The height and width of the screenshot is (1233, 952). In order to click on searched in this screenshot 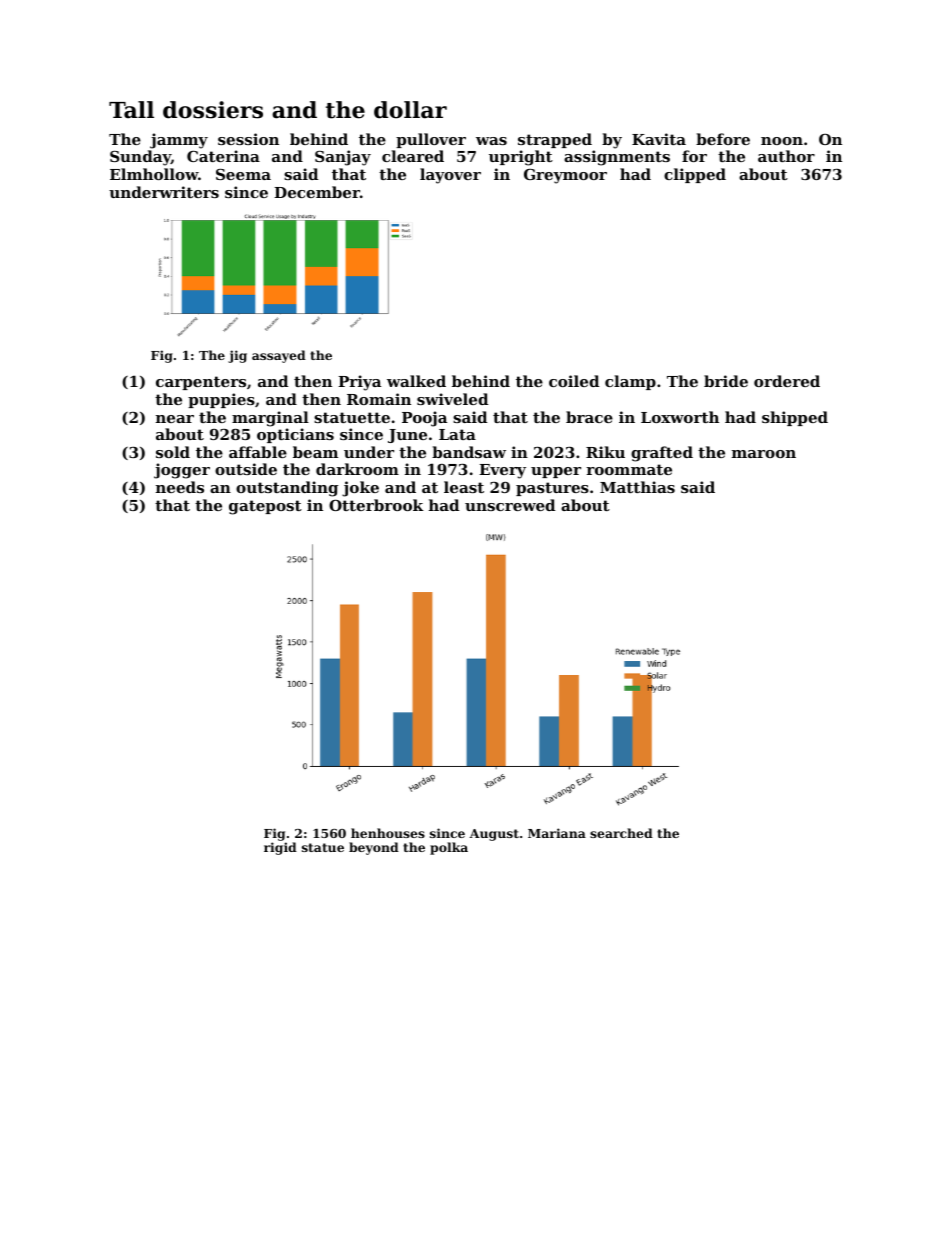, I will do `click(621, 833)`.
